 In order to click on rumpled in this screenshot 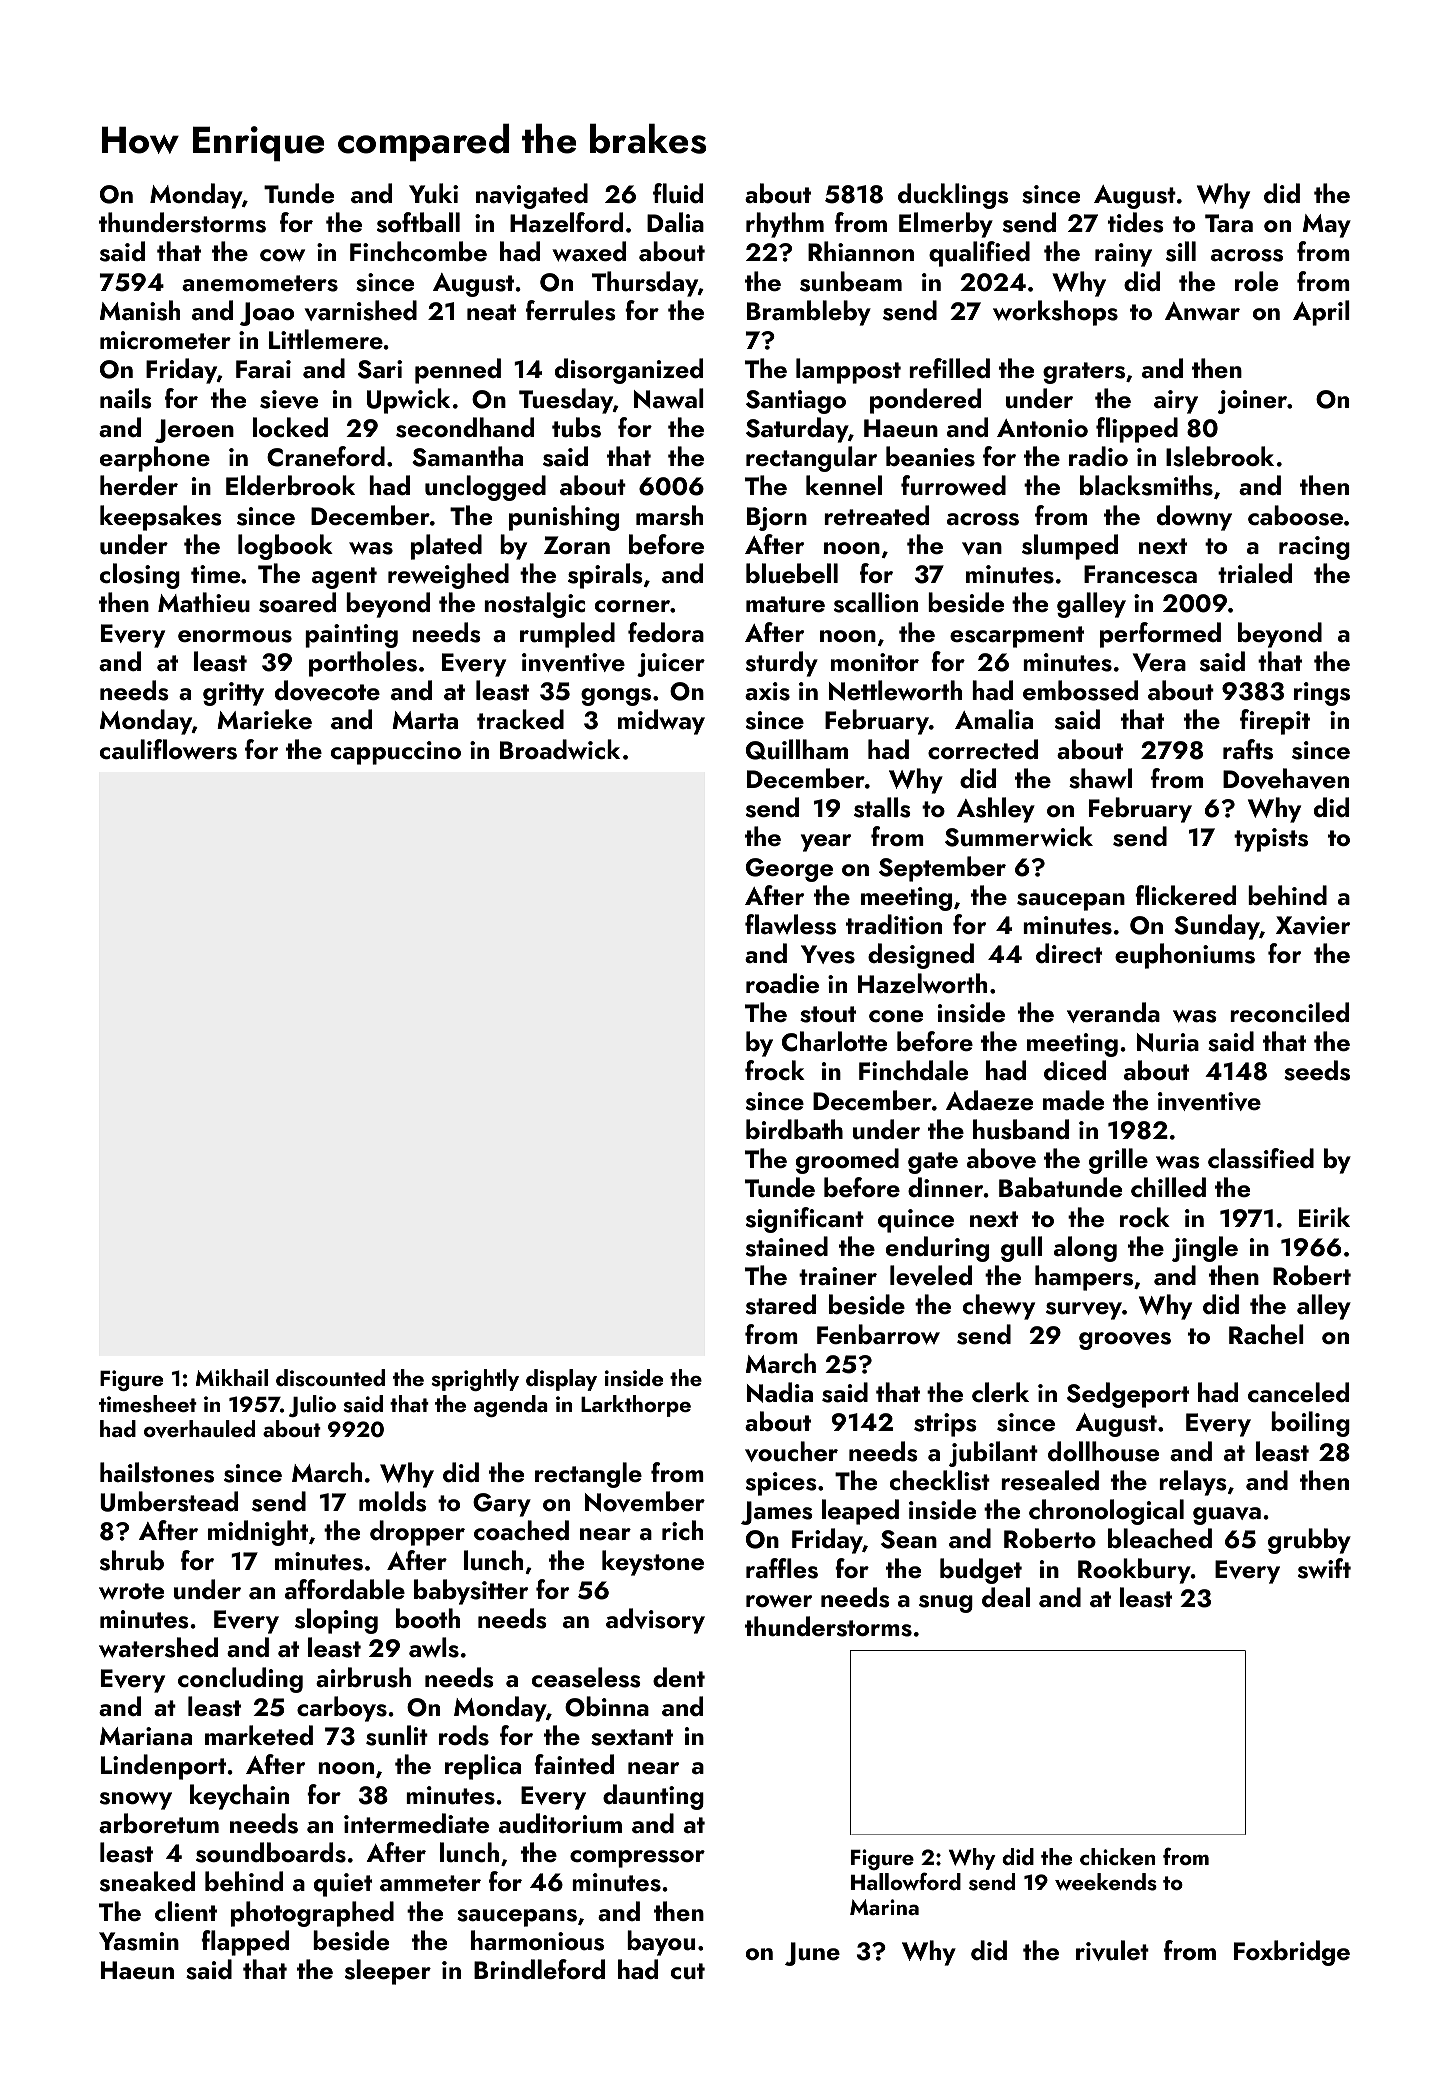, I will do `click(567, 635)`.
